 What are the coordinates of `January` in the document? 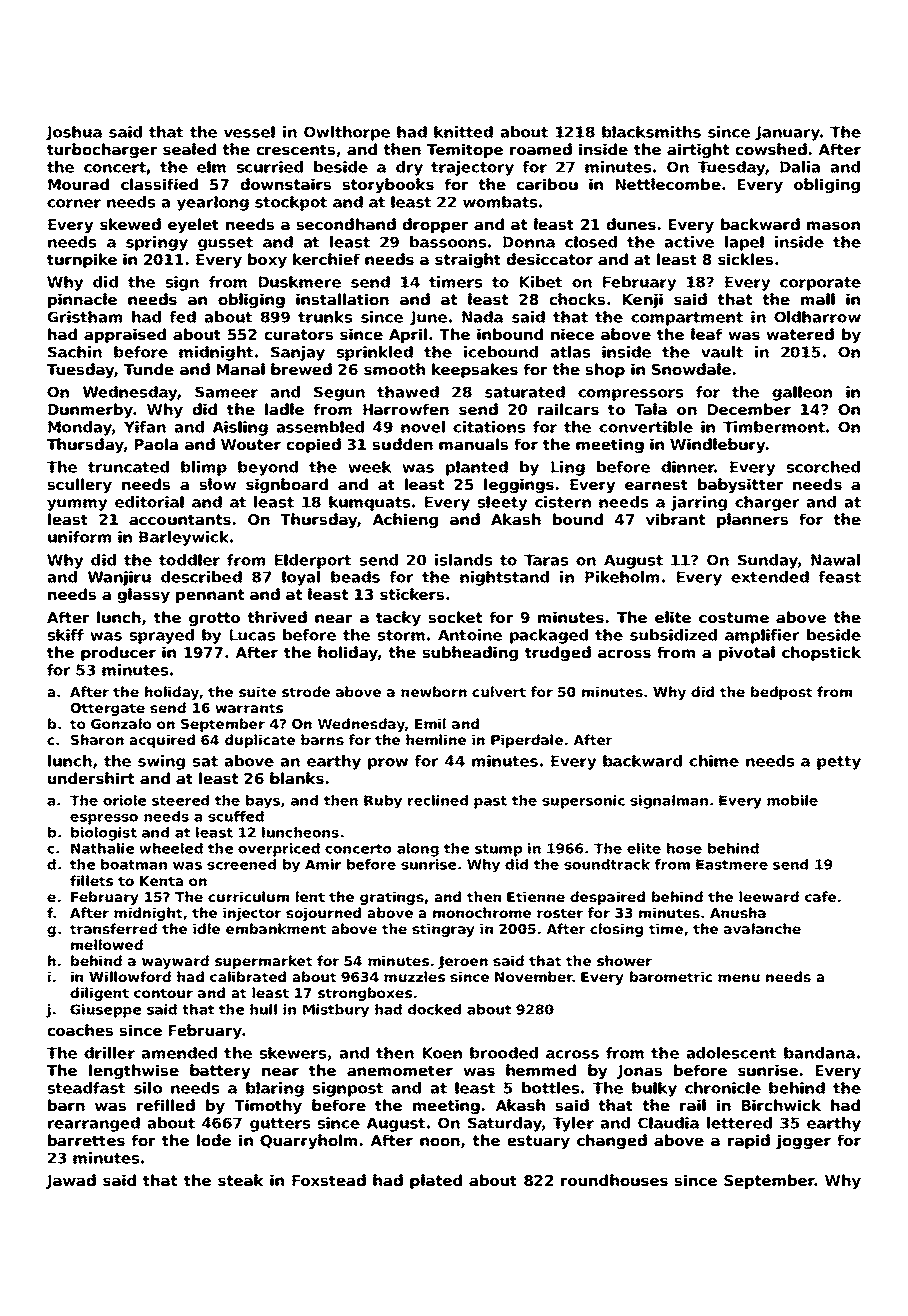 It's located at (787, 133).
